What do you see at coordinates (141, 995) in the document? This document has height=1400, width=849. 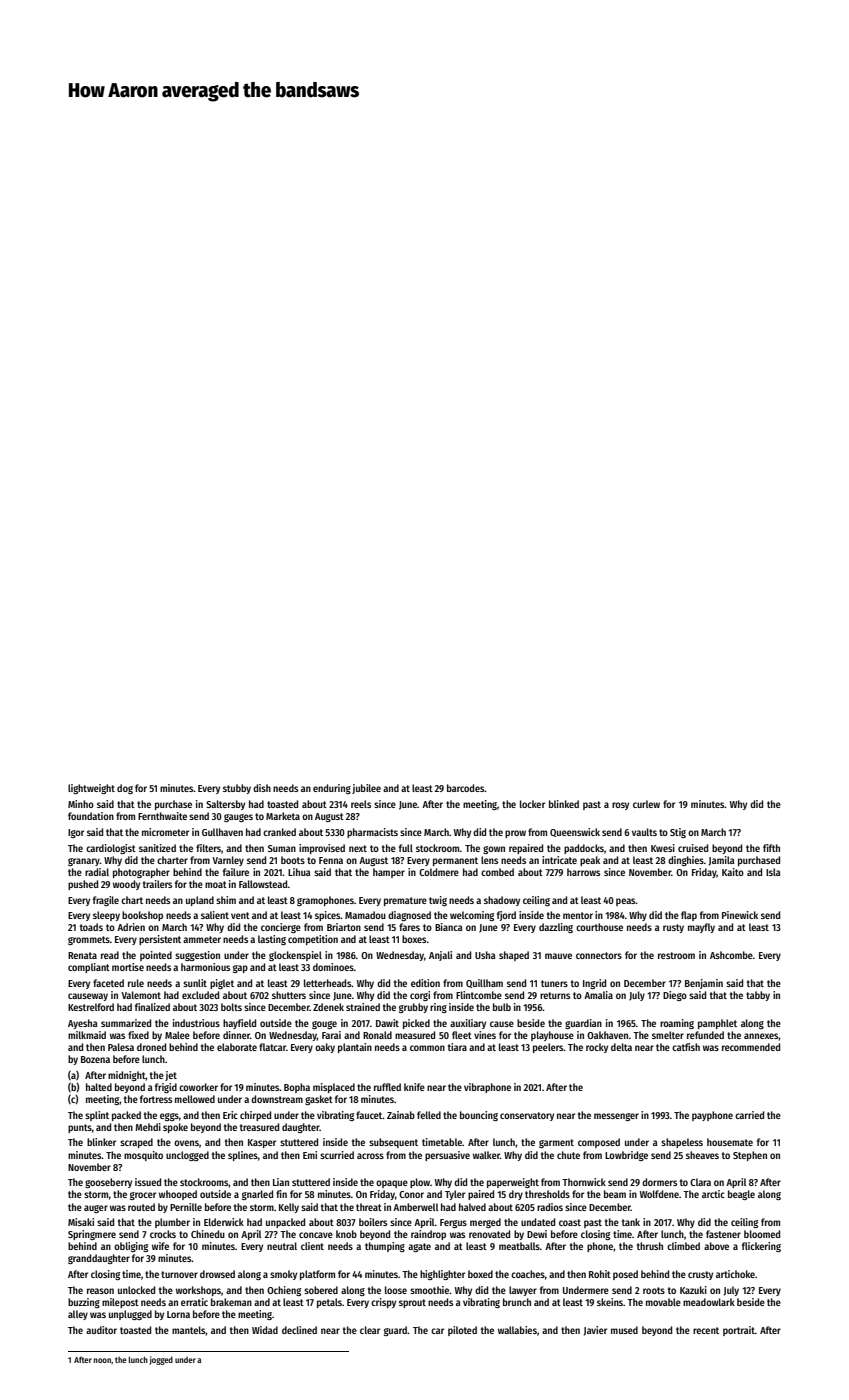 I see `Valemont` at bounding box center [141, 995].
